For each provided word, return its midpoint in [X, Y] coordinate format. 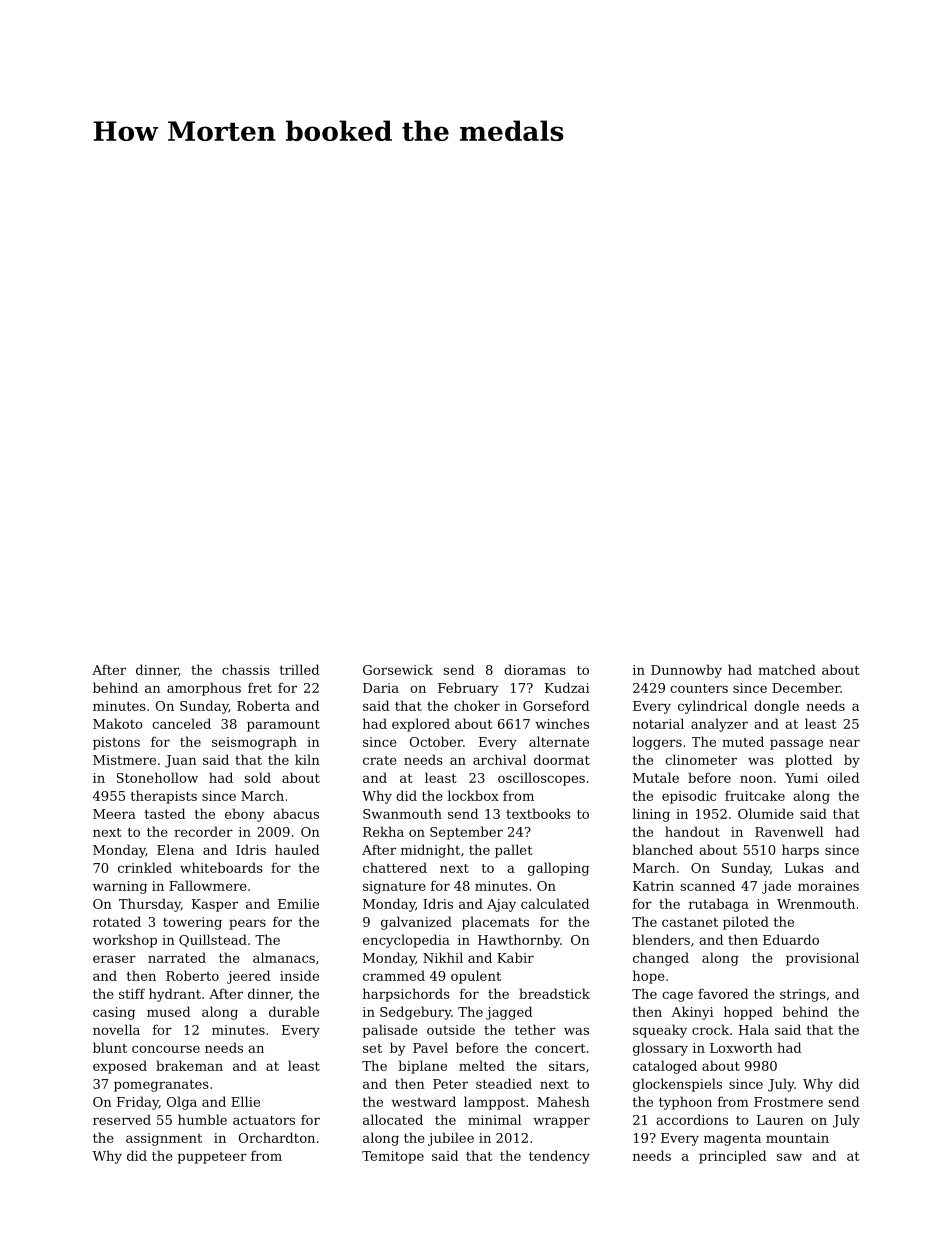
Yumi [801, 778]
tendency [559, 1157]
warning [120, 887]
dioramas [535, 669]
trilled [299, 669]
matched [787, 669]
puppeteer [212, 1158]
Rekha [383, 831]
